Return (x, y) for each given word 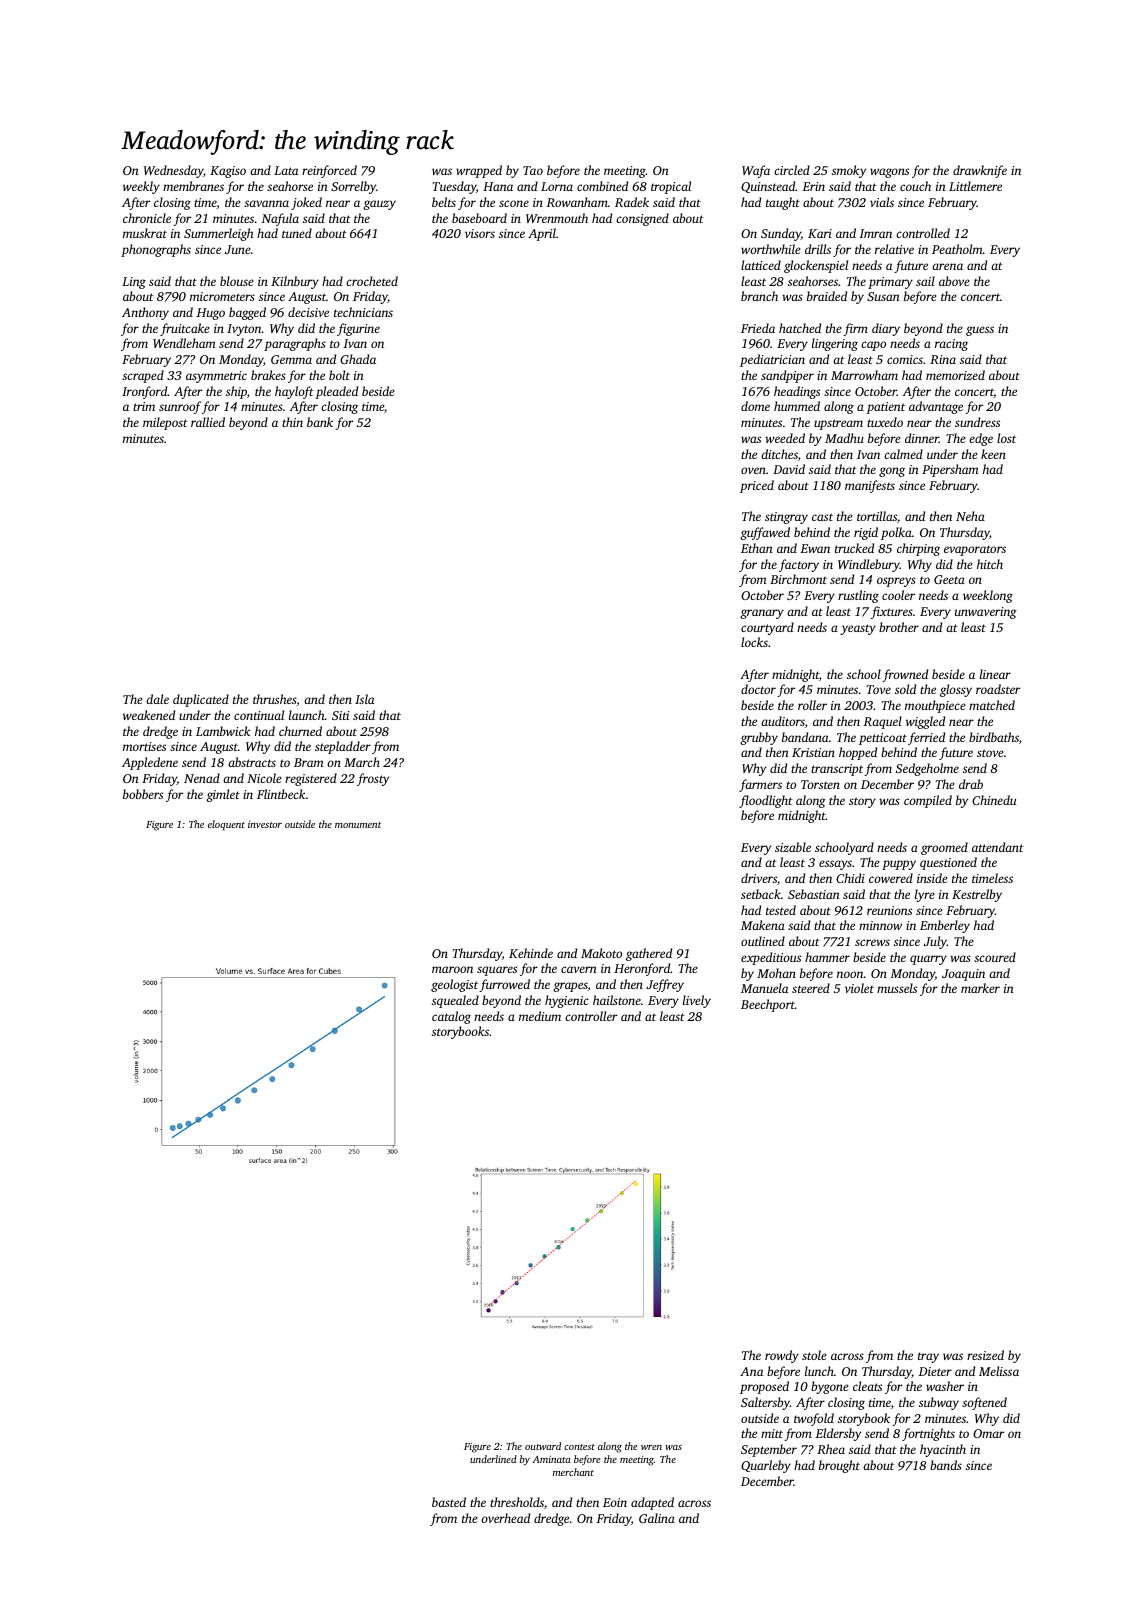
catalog (451, 1017)
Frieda (758, 328)
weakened (149, 715)
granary (762, 614)
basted (449, 1502)
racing (951, 345)
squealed (455, 1001)
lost (1006, 438)
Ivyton (244, 330)
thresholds (517, 1502)
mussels (897, 988)
